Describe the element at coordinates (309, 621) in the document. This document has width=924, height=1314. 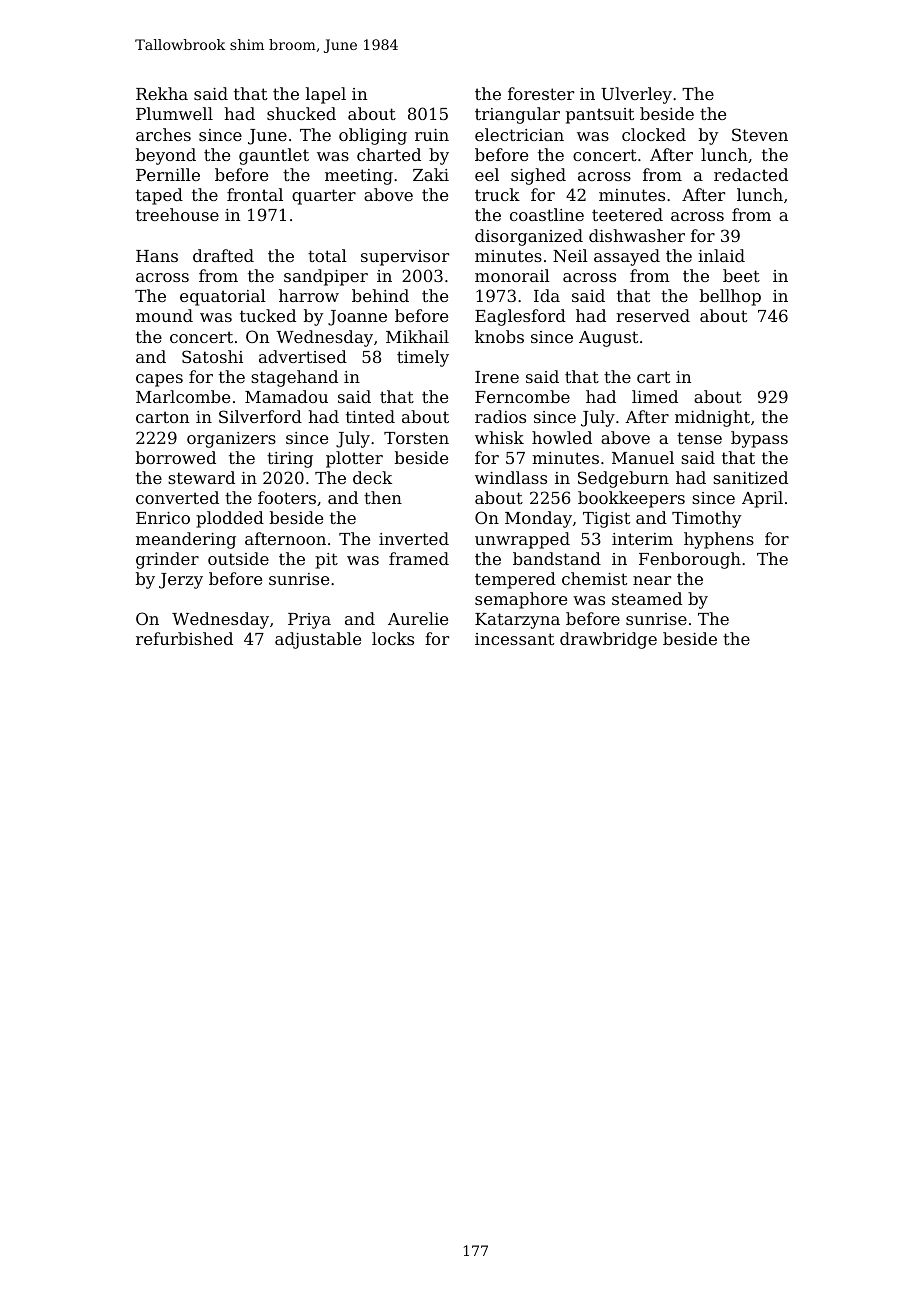
I see `Priya` at that location.
